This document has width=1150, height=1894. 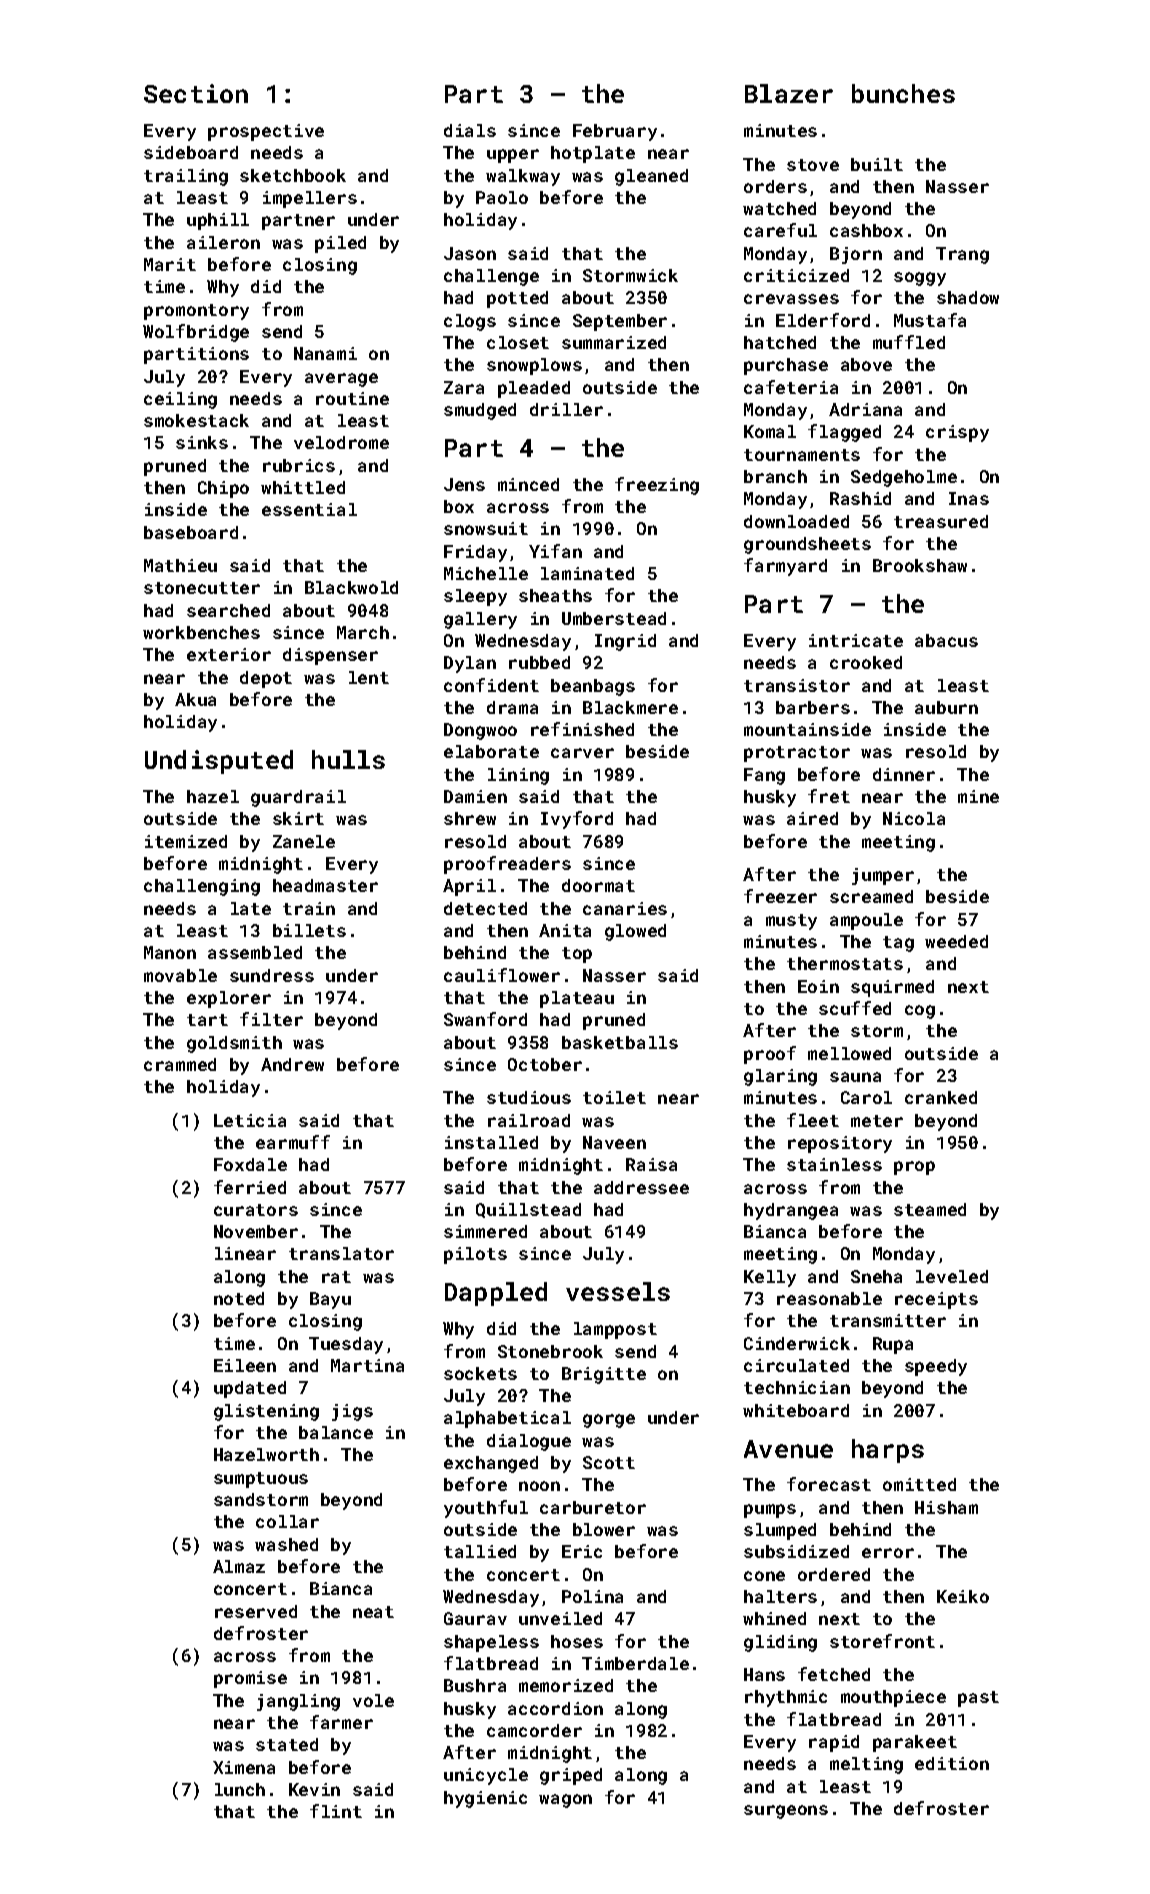 I want to click on past, so click(x=978, y=1699).
